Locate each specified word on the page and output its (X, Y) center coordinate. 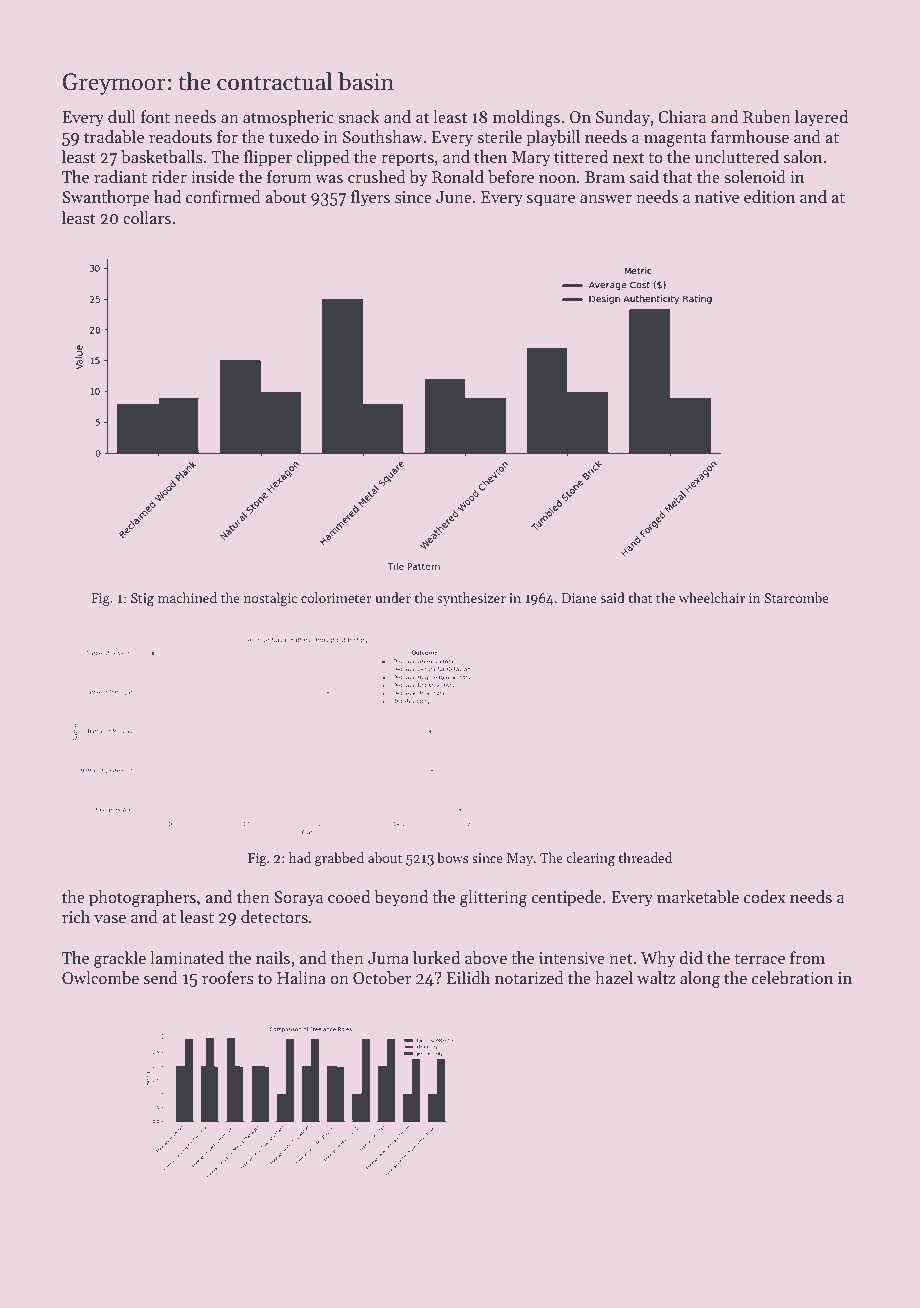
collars (147, 218)
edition (769, 197)
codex (765, 897)
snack (359, 117)
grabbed (339, 859)
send (161, 978)
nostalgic (270, 599)
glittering (493, 898)
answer (606, 199)
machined (187, 597)
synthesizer (471, 599)
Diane (579, 598)
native (717, 197)
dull (122, 117)
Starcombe (796, 597)
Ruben (767, 117)
